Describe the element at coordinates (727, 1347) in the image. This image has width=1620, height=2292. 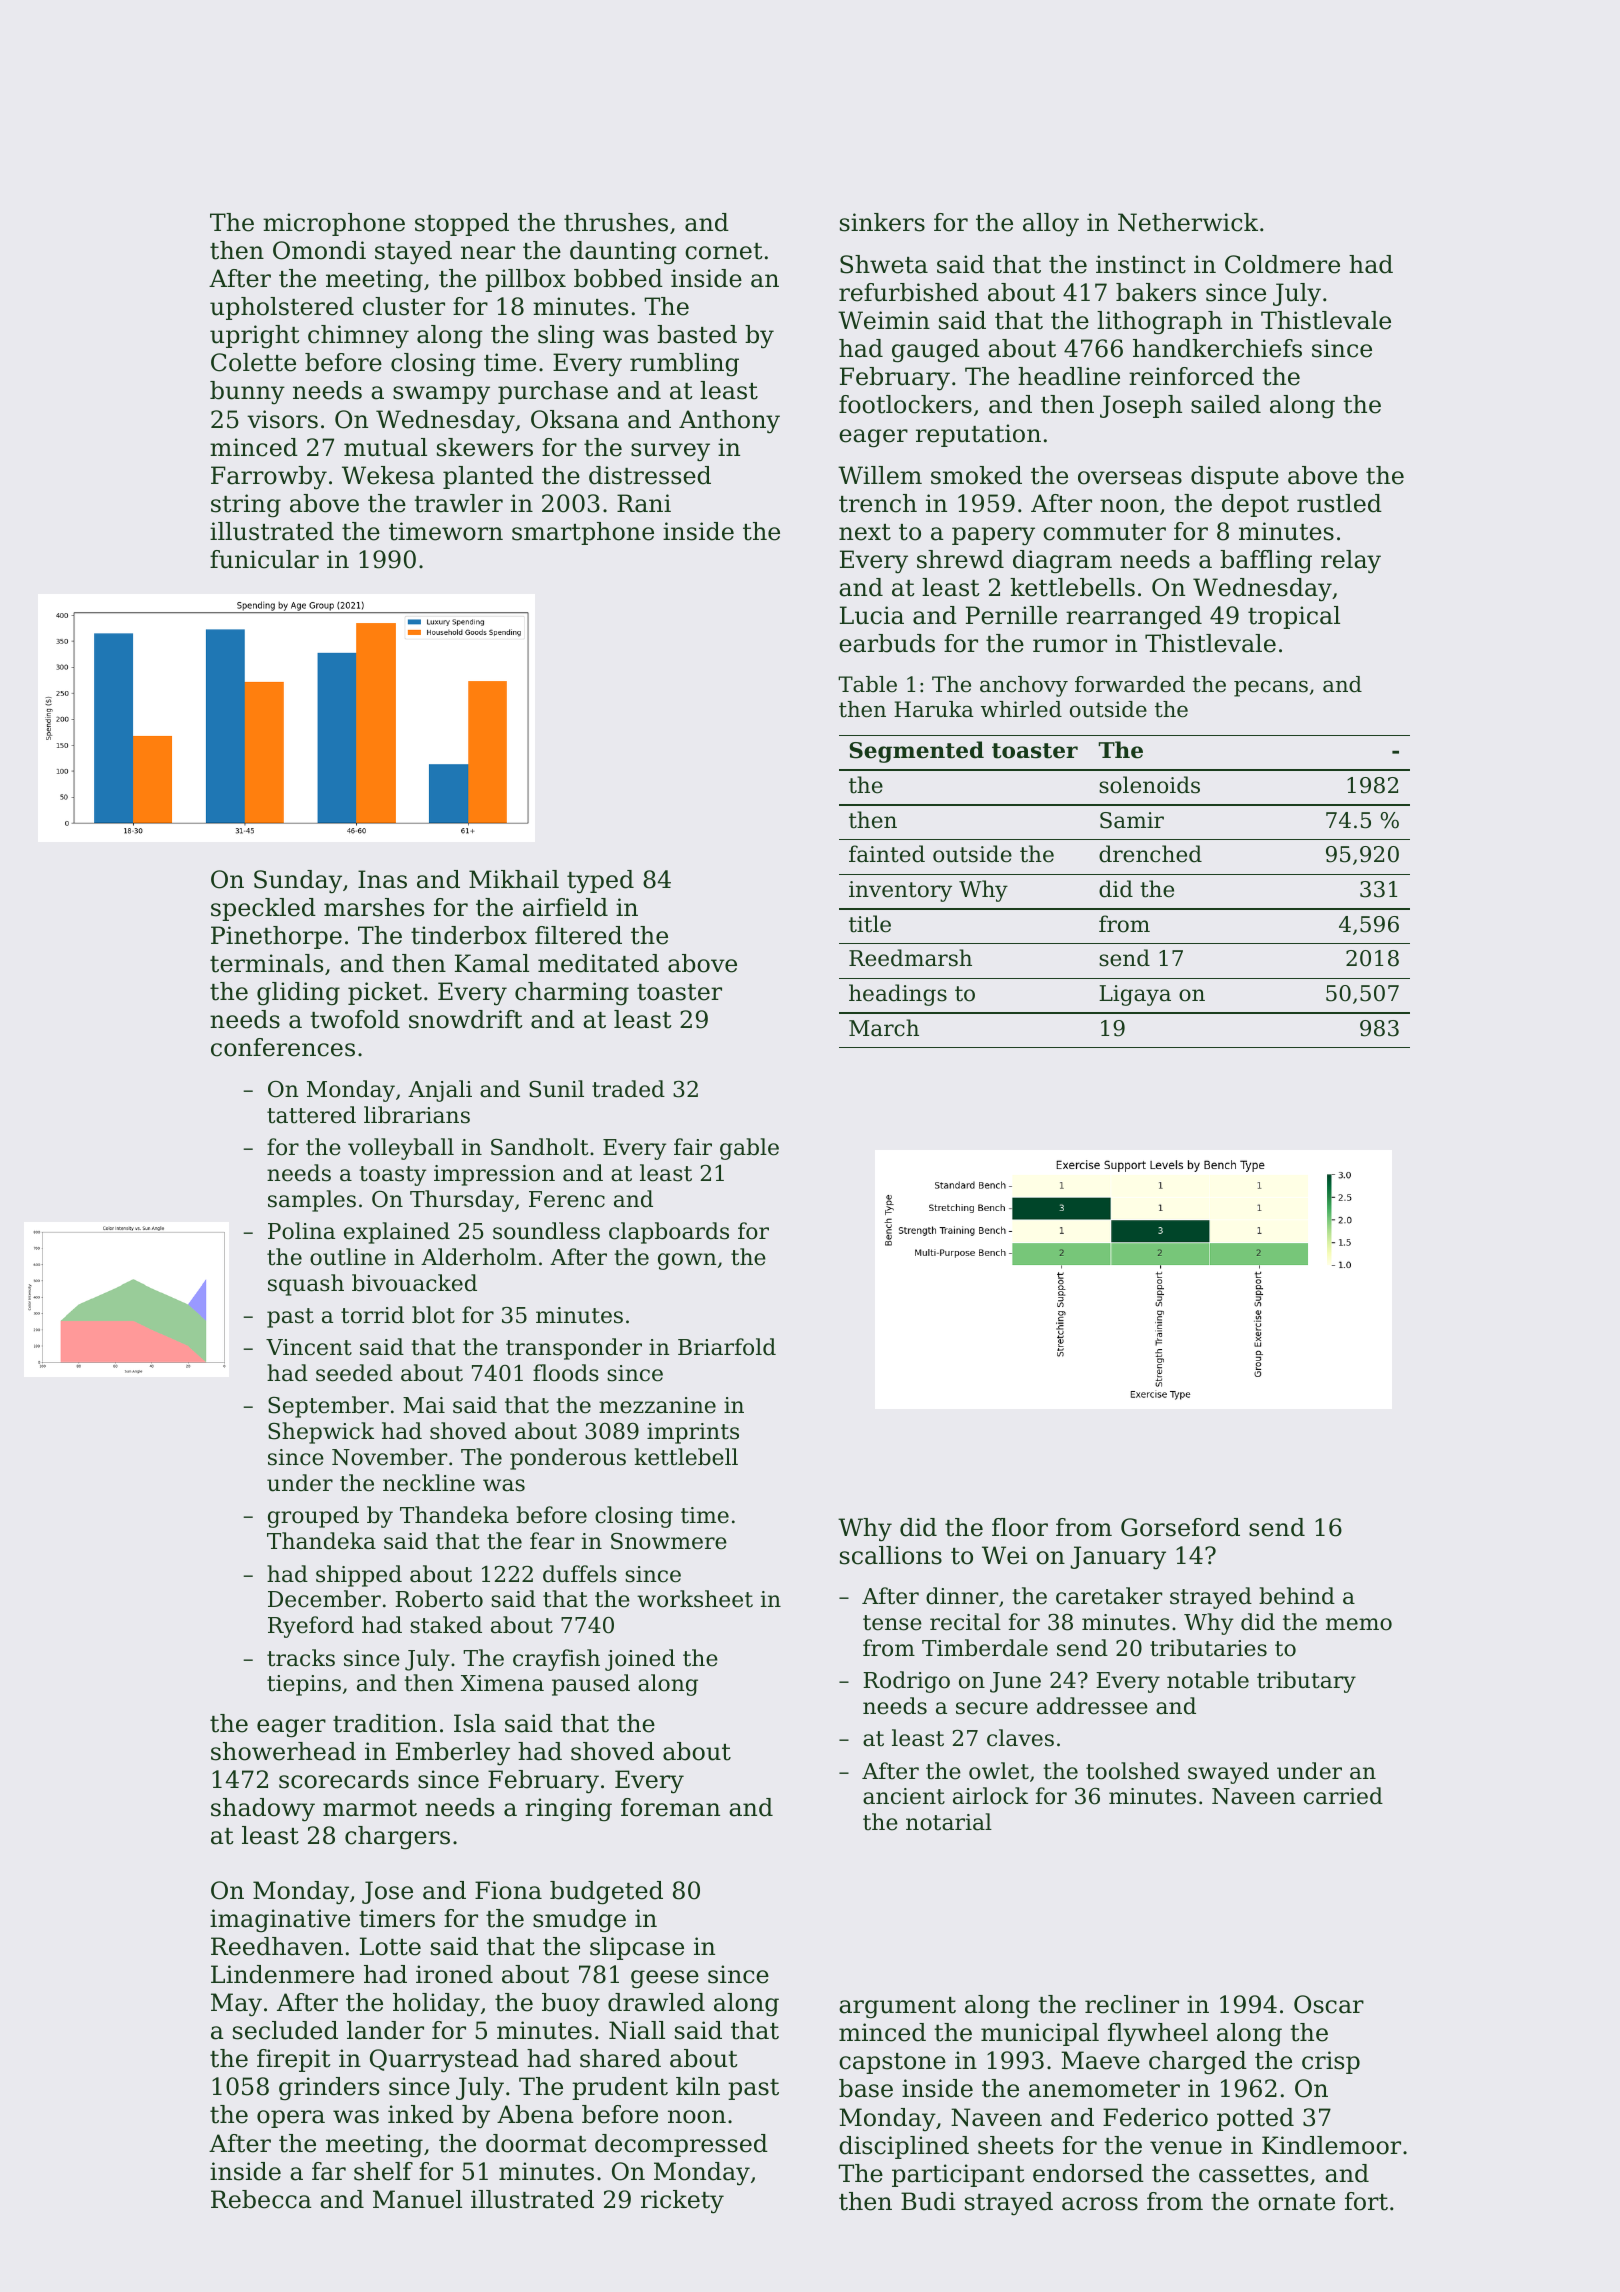
I see `Briarfold` at that location.
